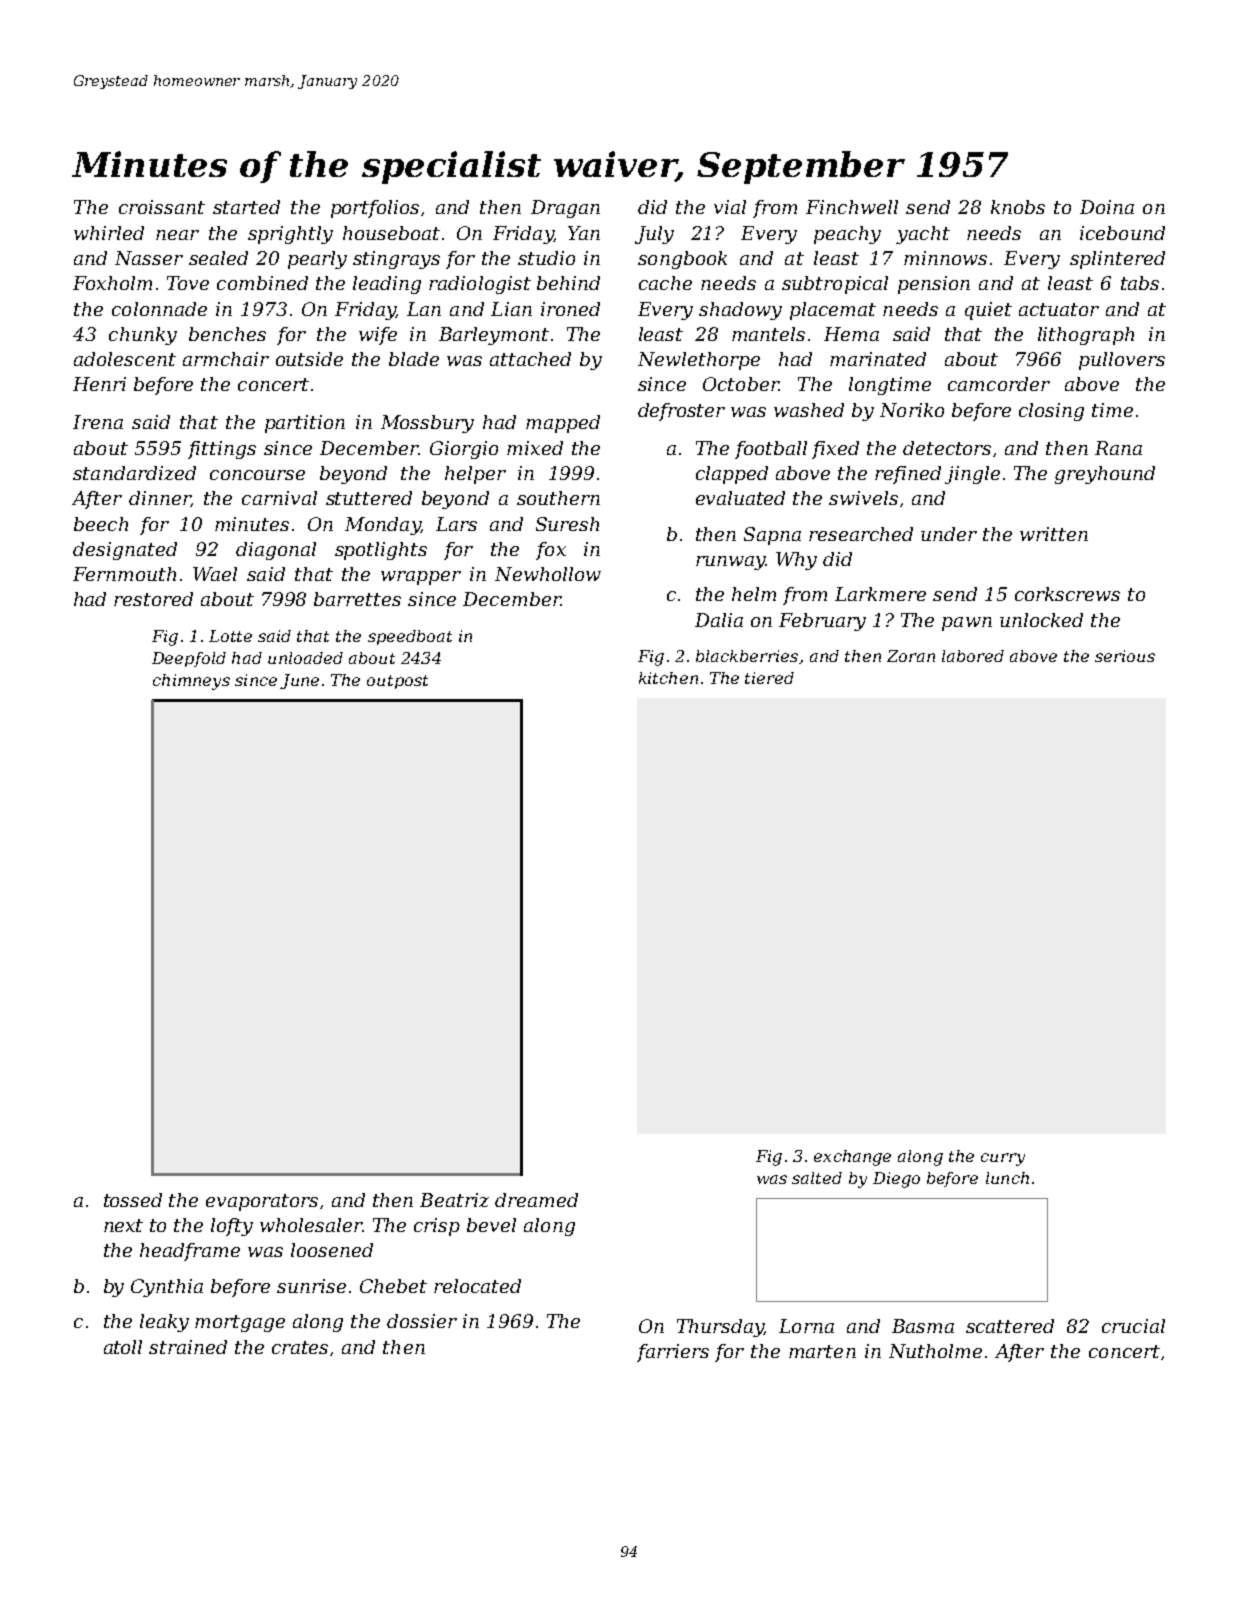 This screenshot has height=1604, width=1239. What do you see at coordinates (720, 1328) in the screenshot?
I see `Thursday` at bounding box center [720, 1328].
